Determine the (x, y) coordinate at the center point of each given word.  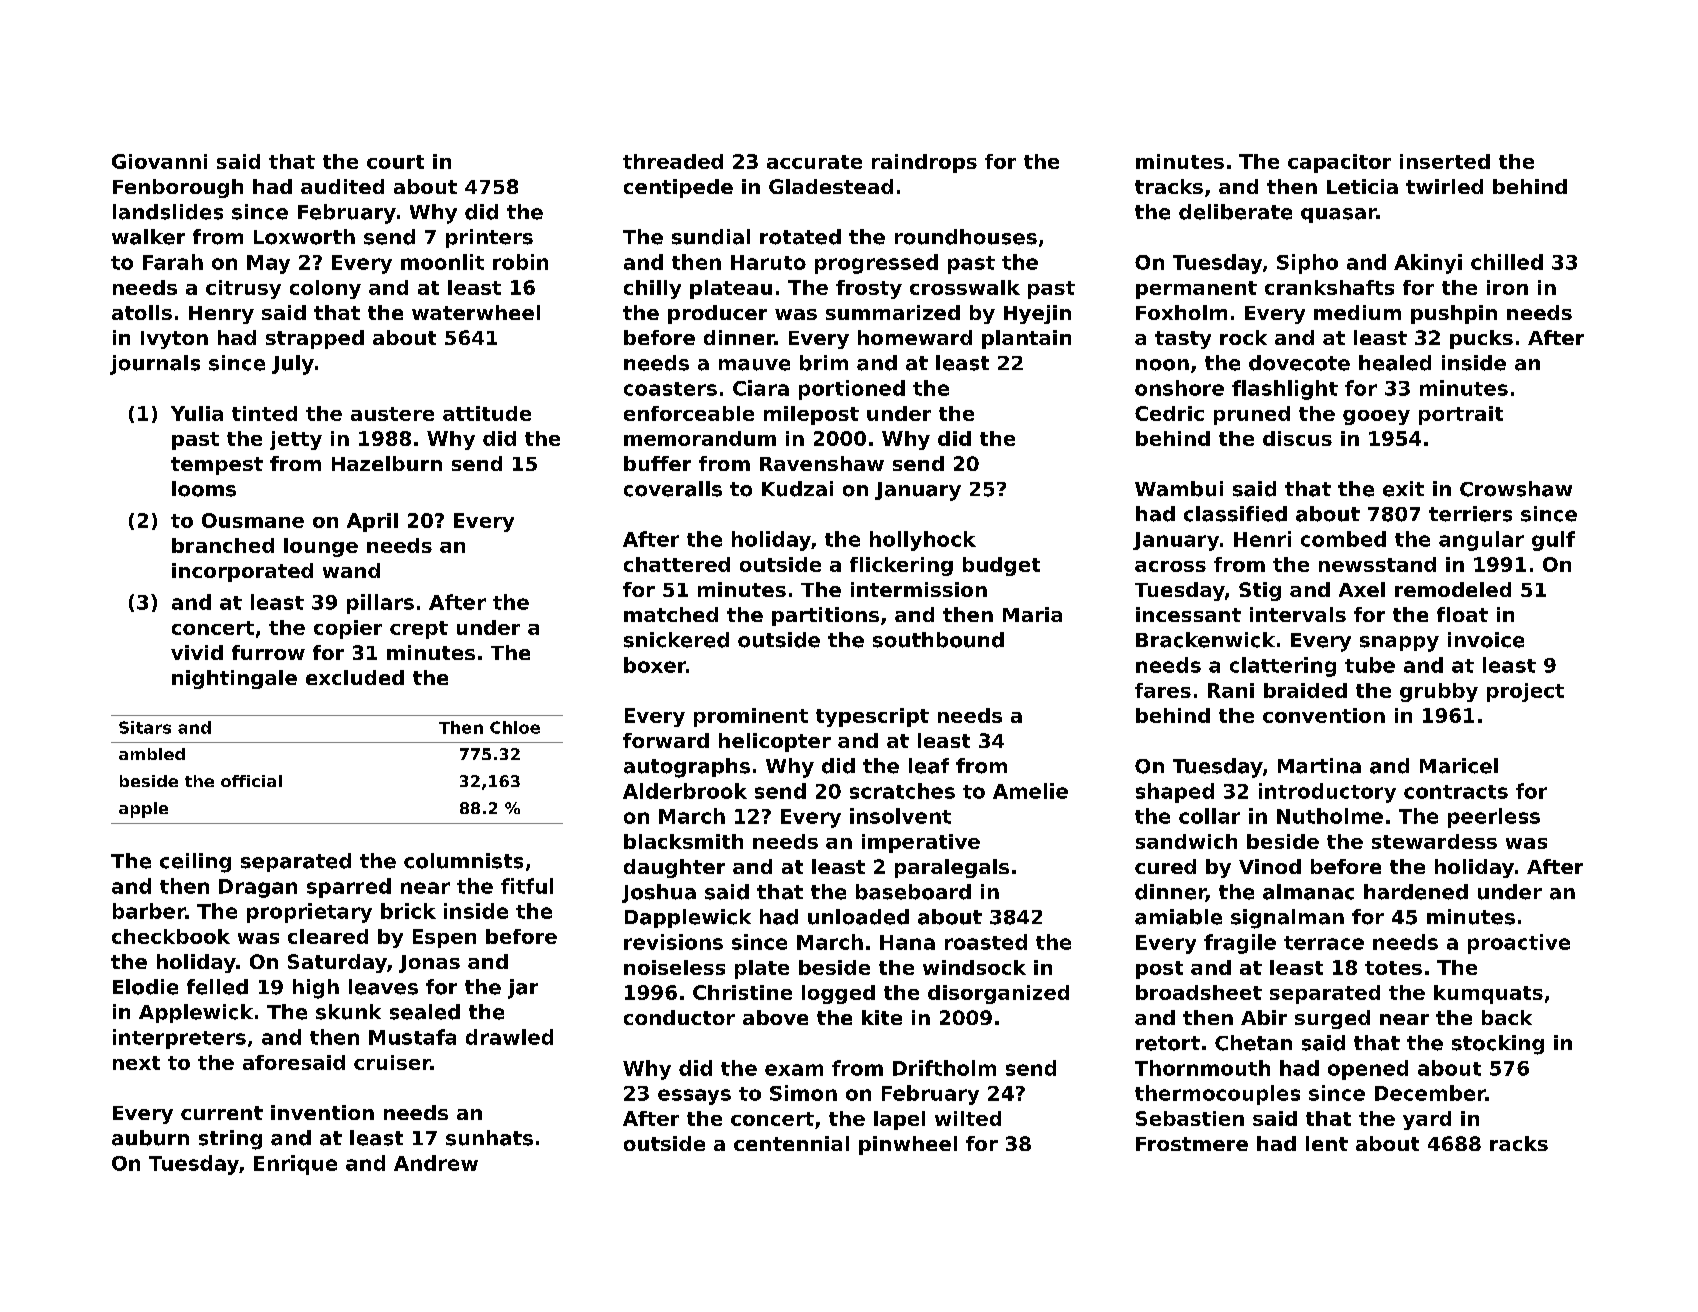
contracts (1456, 792)
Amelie (1030, 791)
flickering (901, 566)
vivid (197, 652)
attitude (487, 413)
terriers (1470, 514)
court (395, 162)
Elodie (145, 987)
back (1507, 1017)
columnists (463, 861)
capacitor (1339, 163)
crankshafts (1329, 287)
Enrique (295, 1165)
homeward (915, 337)
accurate (814, 162)
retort (1168, 1043)
